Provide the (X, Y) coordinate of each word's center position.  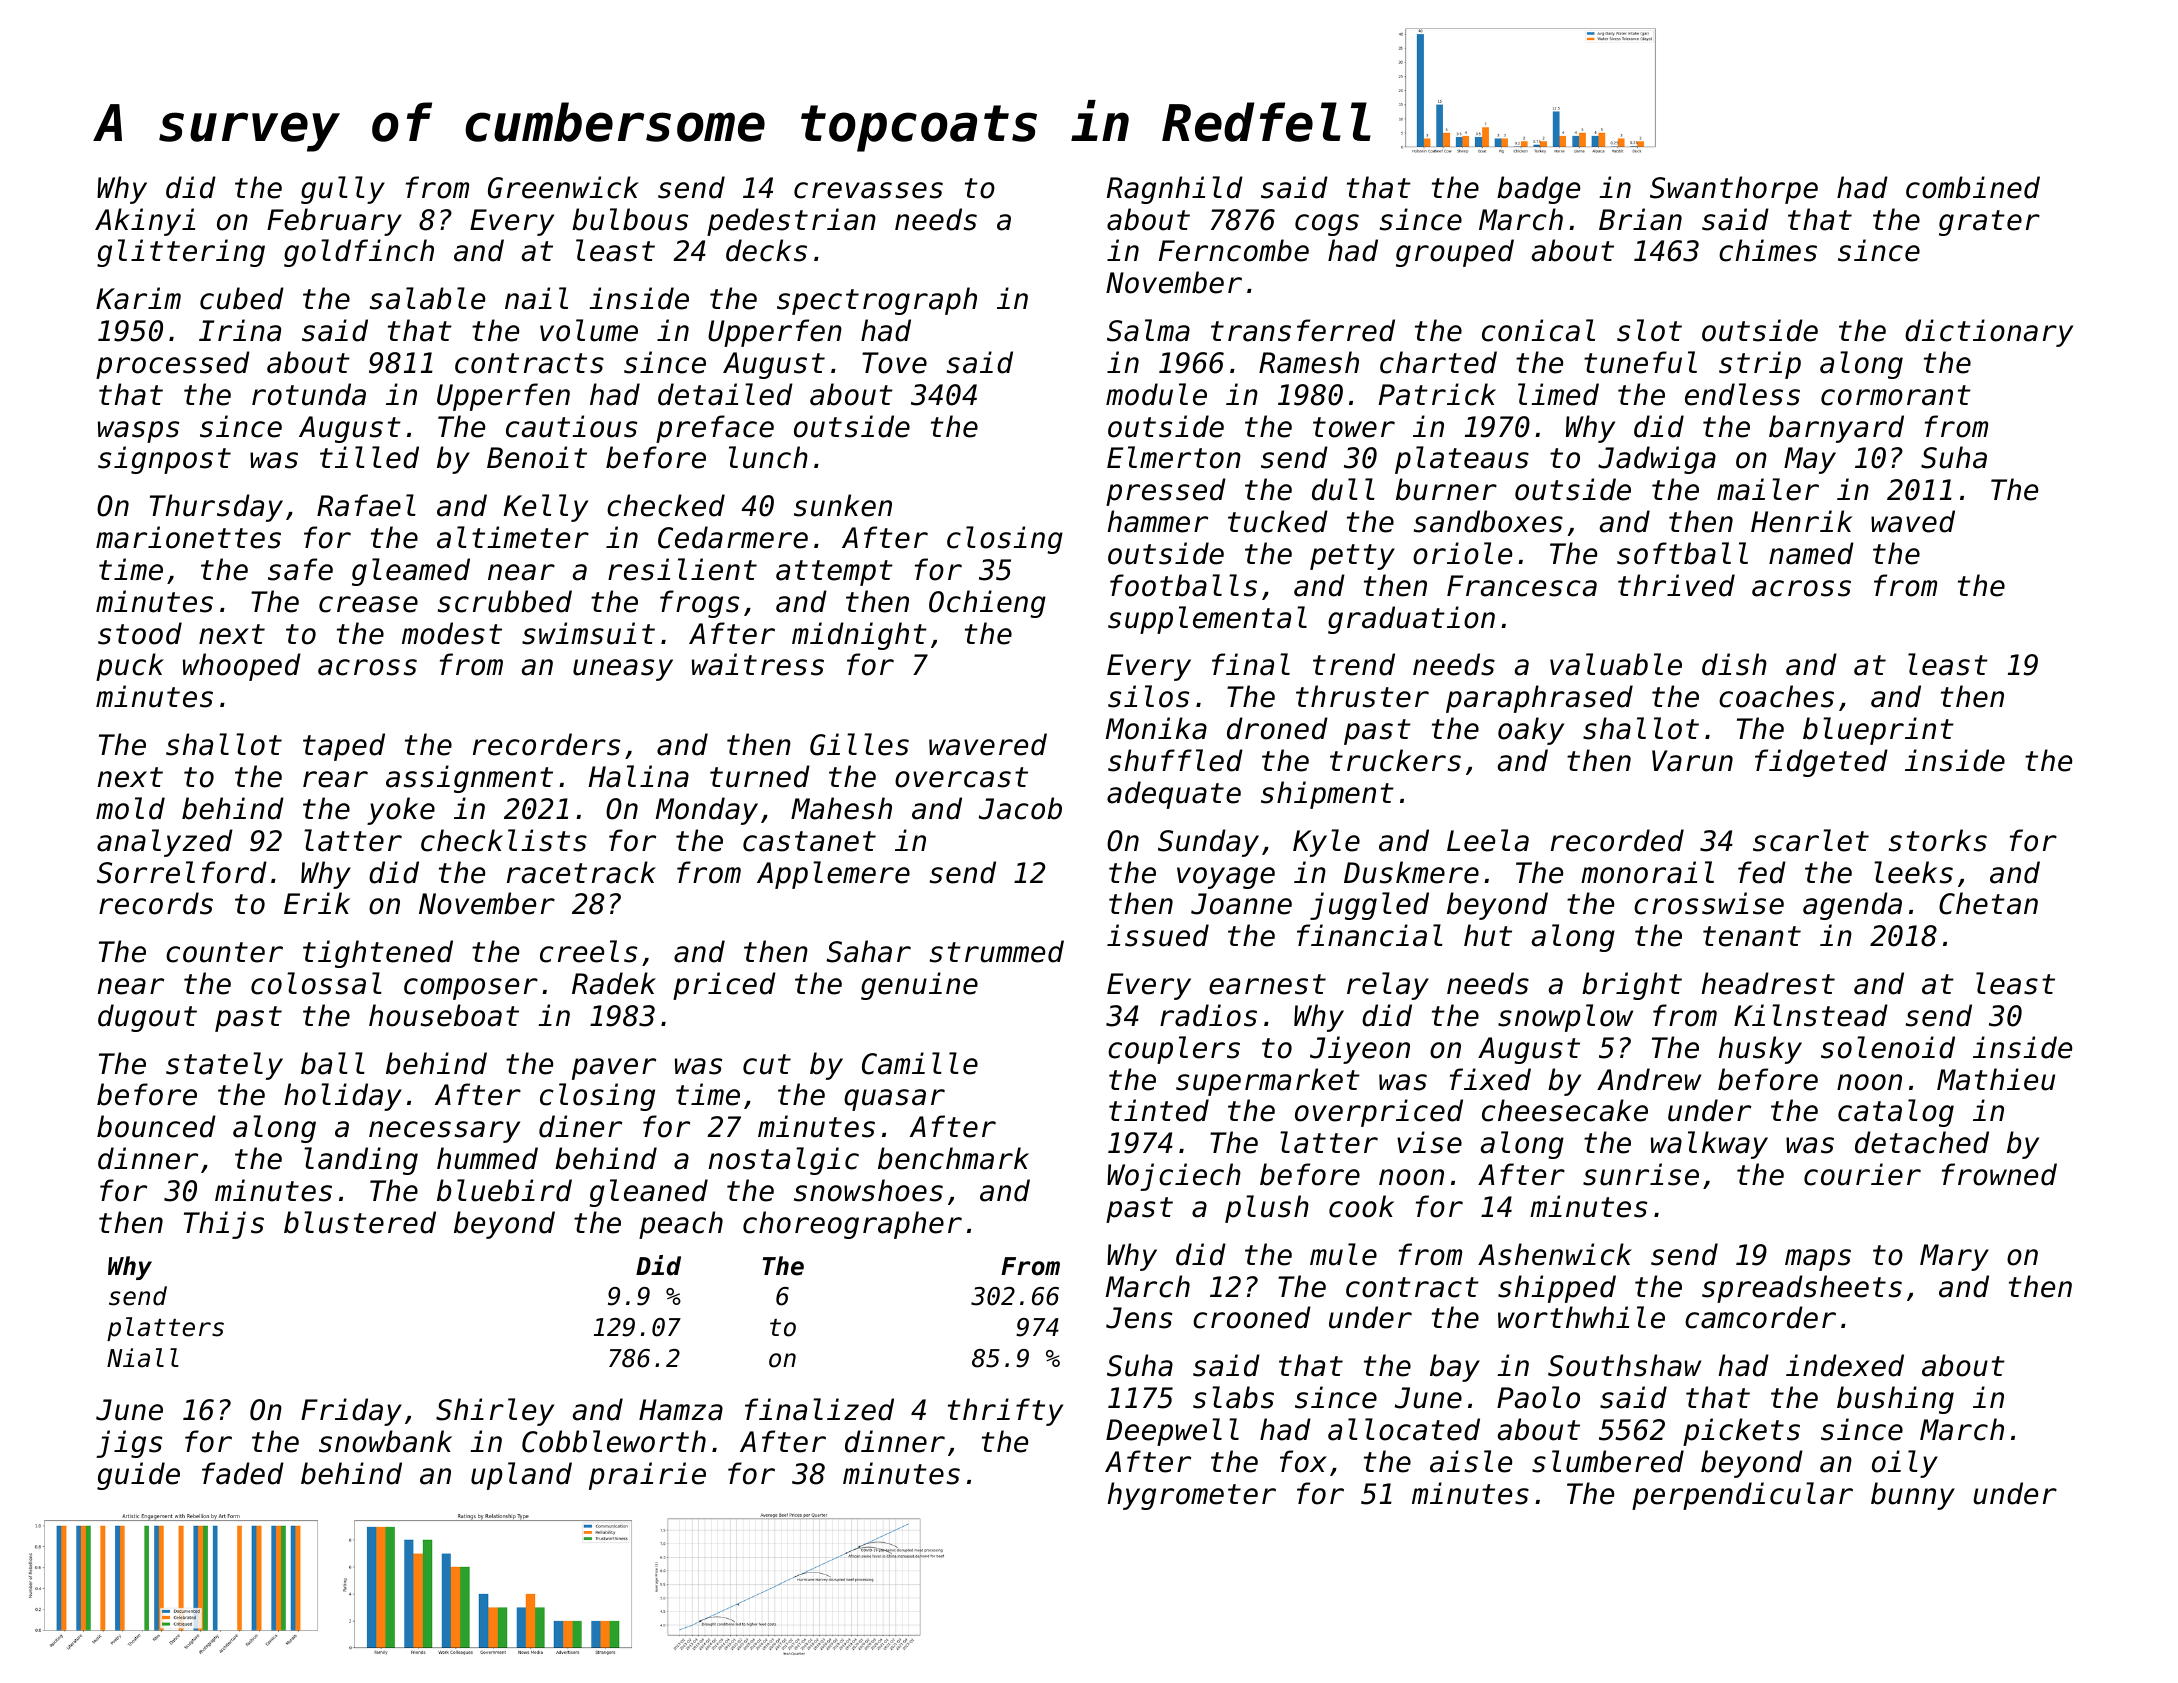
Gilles (859, 744)
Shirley (495, 1412)
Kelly (545, 508)
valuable (1616, 664)
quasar (894, 1100)
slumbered (1608, 1461)
